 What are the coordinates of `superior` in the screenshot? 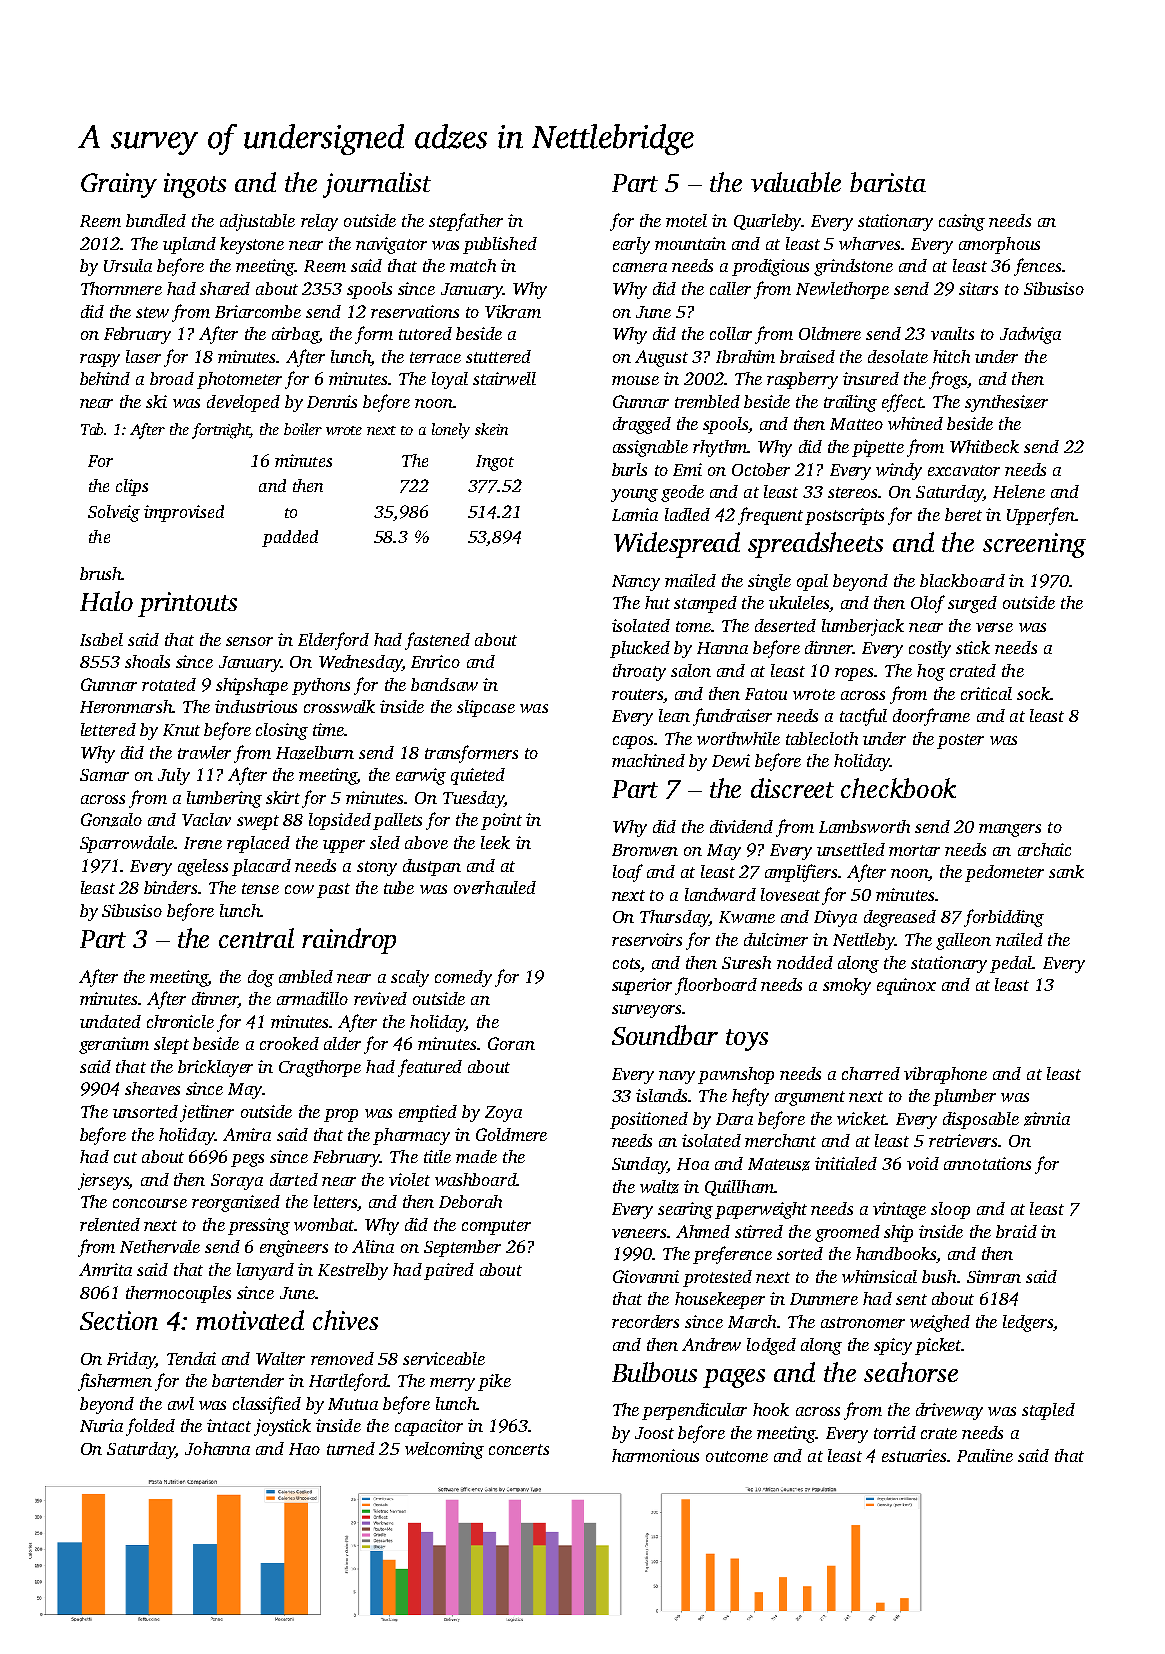 It's located at (642, 986).
